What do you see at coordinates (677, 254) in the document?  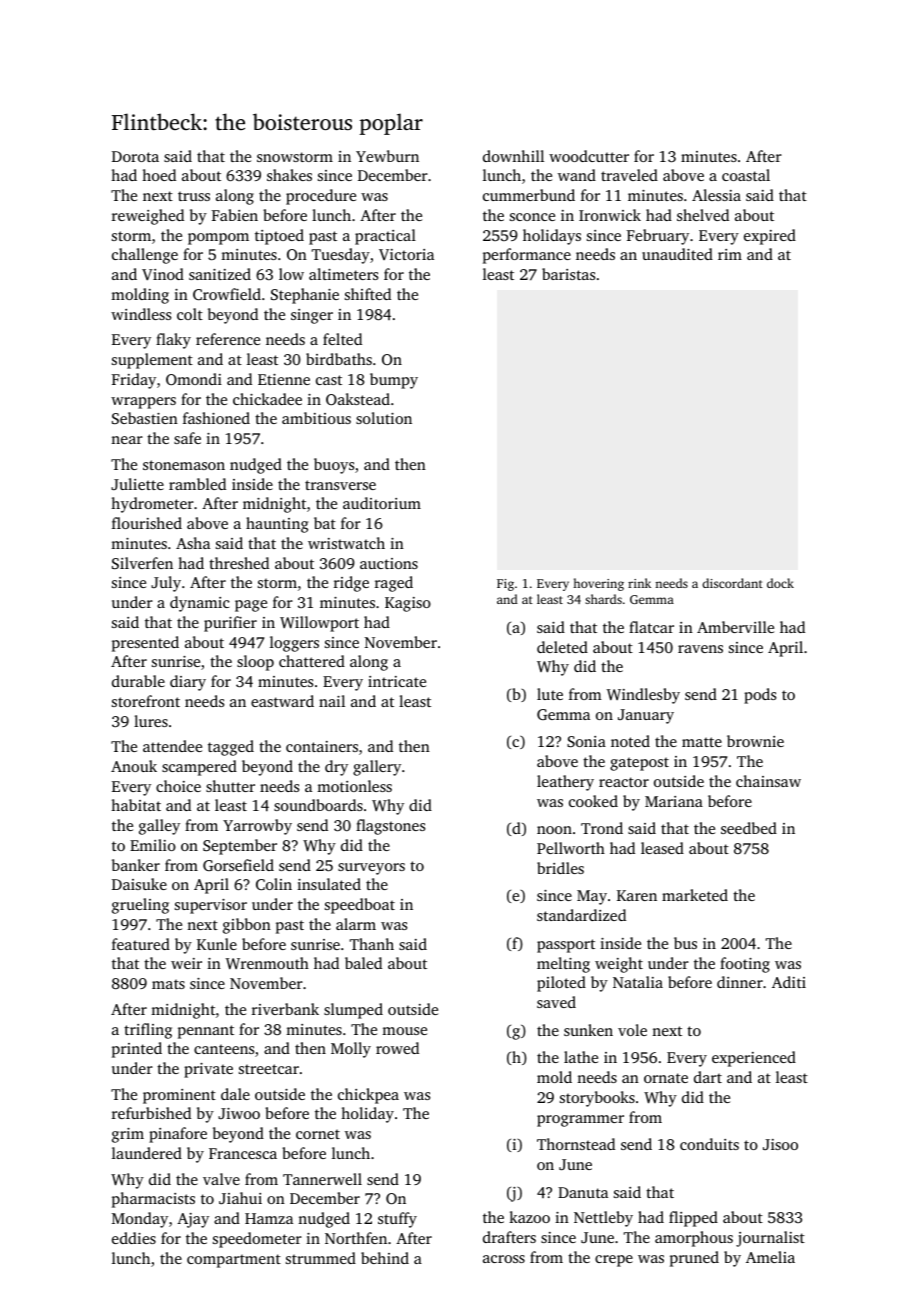 I see `unaudited` at bounding box center [677, 254].
